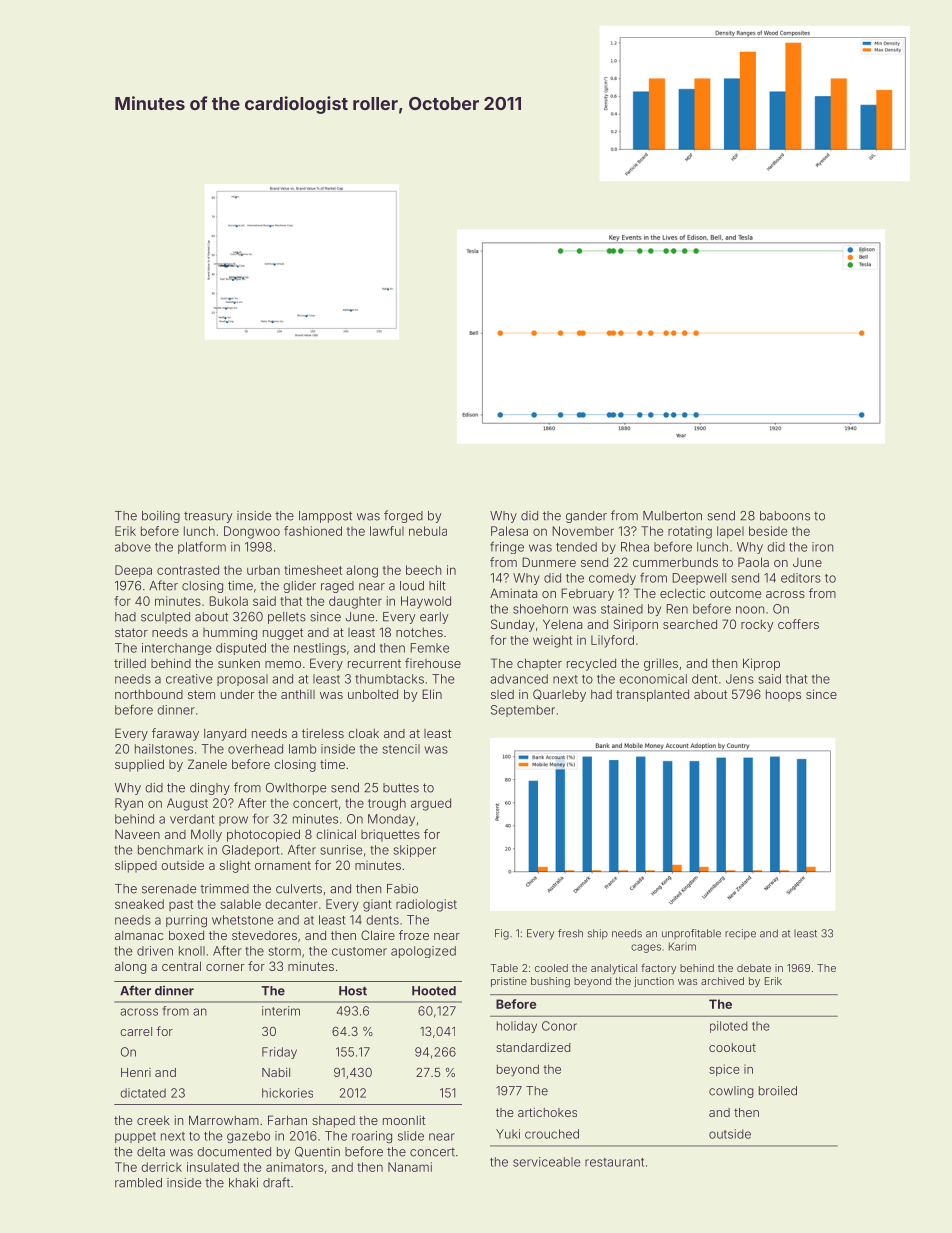 The image size is (952, 1233). Describe the element at coordinates (281, 1011) in the screenshot. I see `interim` at that location.
